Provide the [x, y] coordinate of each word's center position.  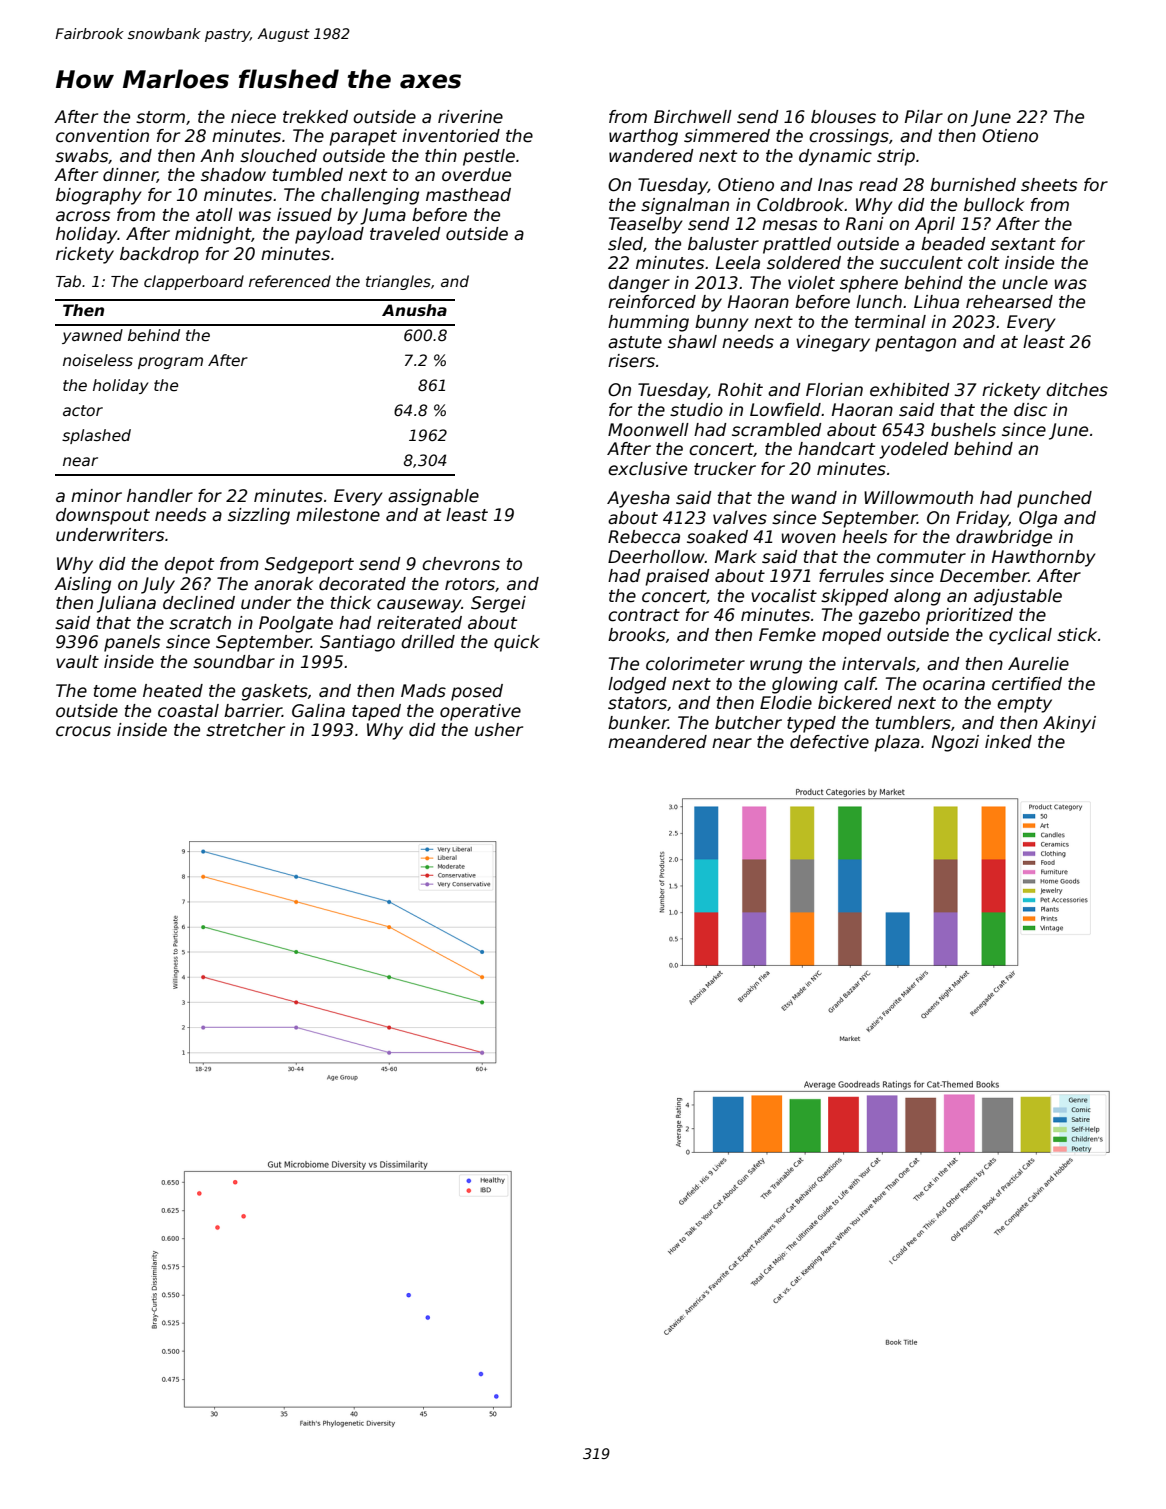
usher [499, 730]
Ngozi [955, 743]
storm [160, 117]
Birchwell [693, 117]
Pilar [924, 117]
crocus [83, 731]
